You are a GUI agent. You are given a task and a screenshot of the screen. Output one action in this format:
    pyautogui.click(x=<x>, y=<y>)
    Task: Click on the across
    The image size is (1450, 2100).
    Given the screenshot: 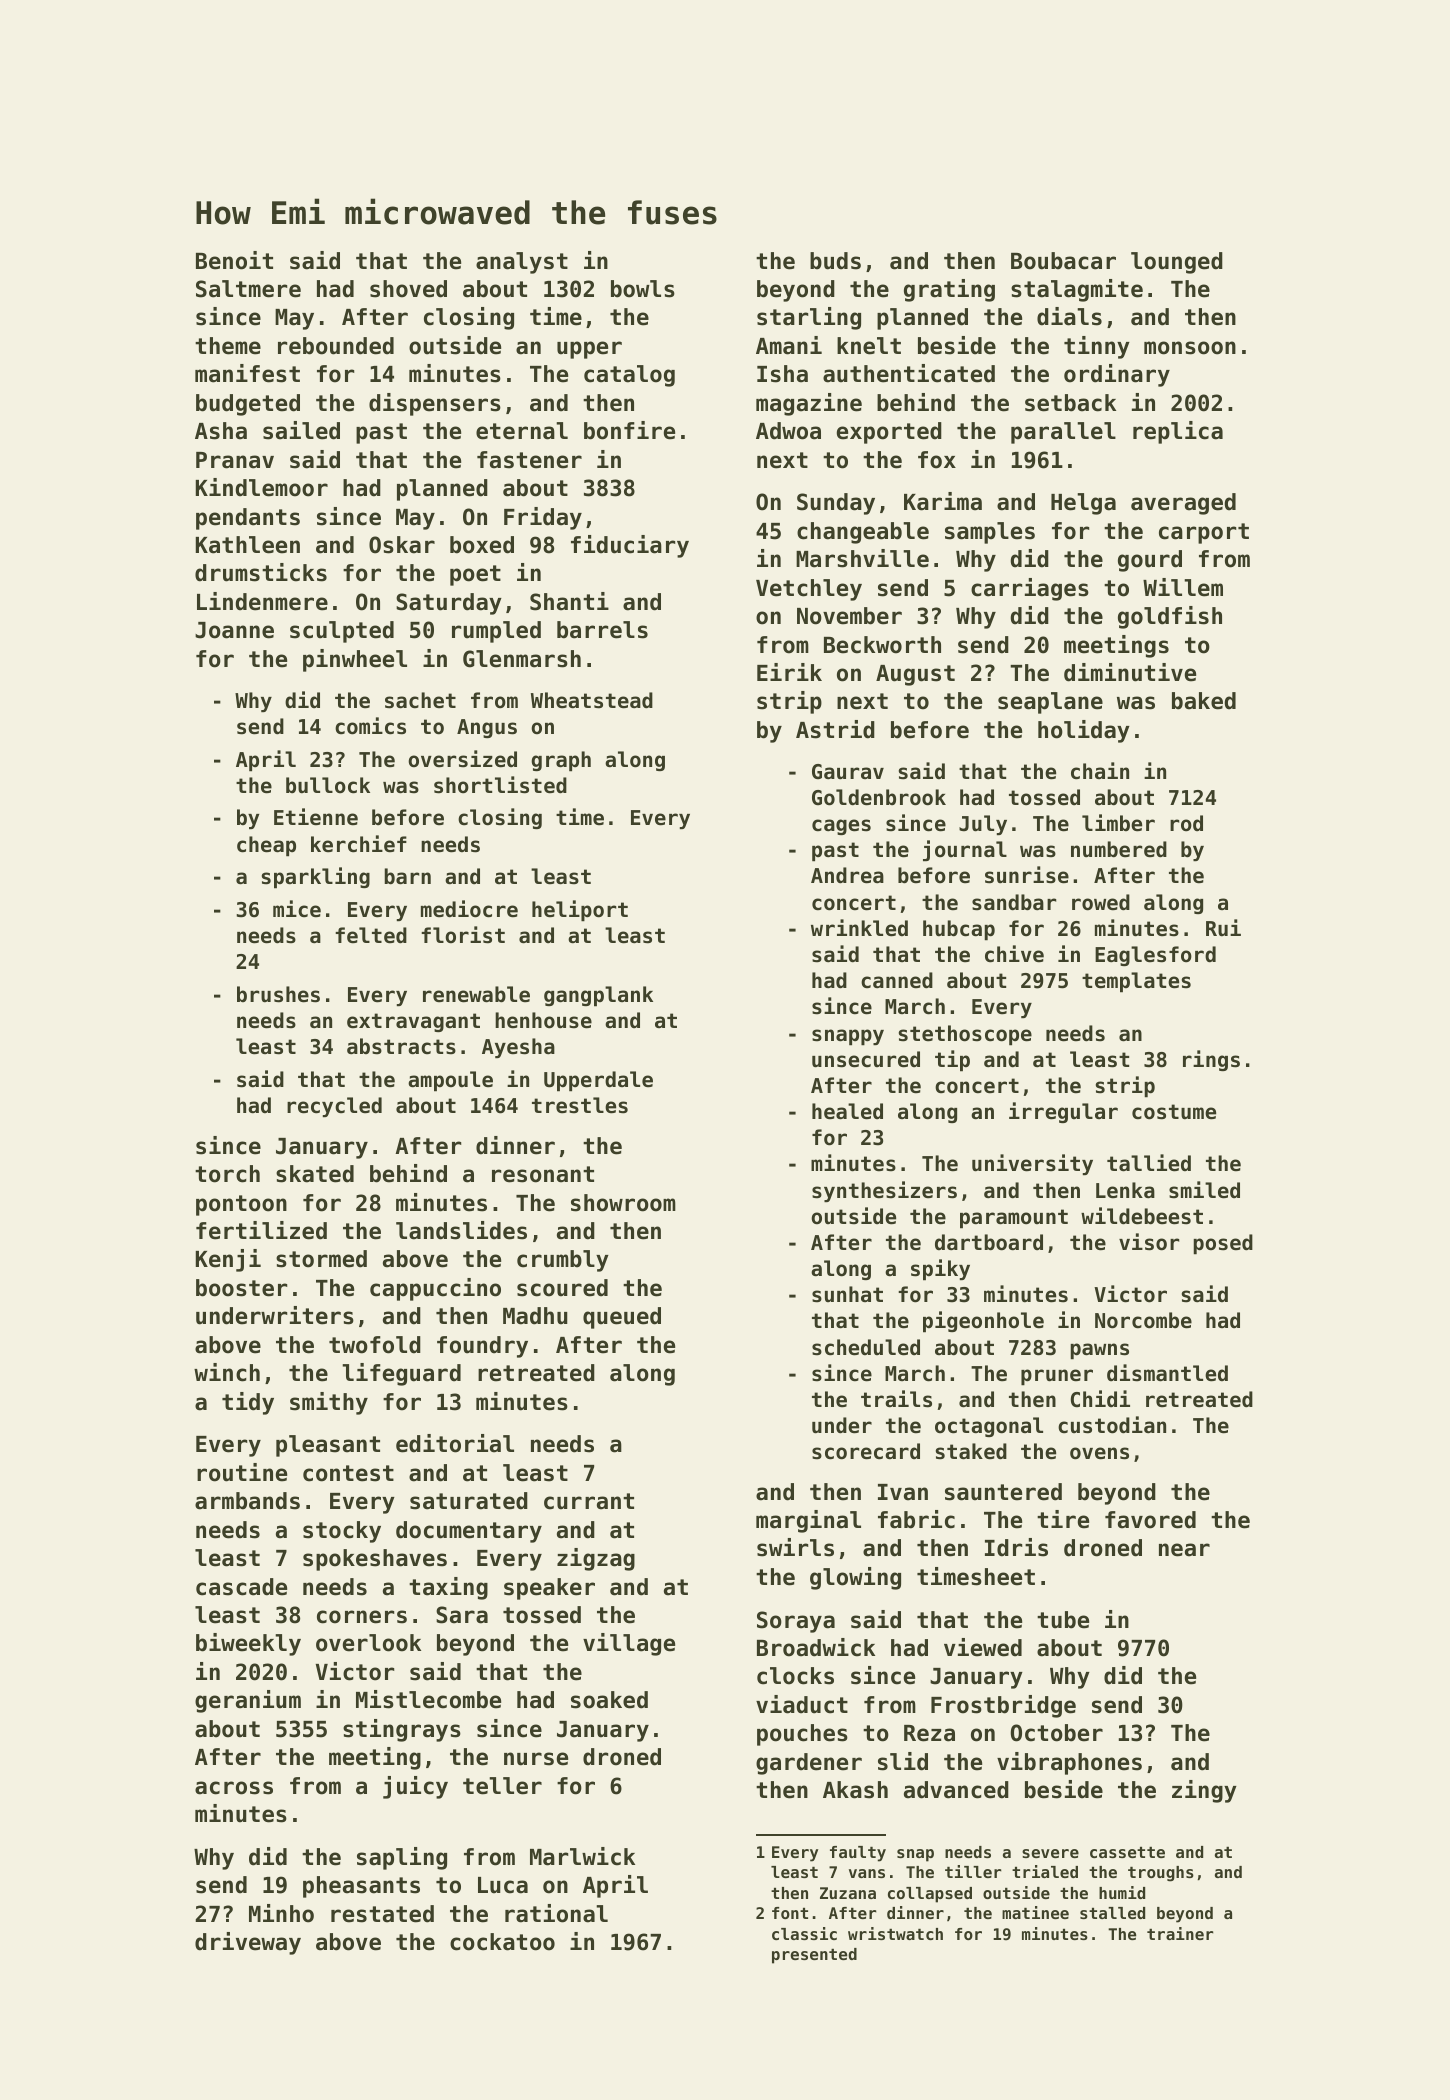 What is the action you would take?
    pyautogui.click(x=234, y=1788)
